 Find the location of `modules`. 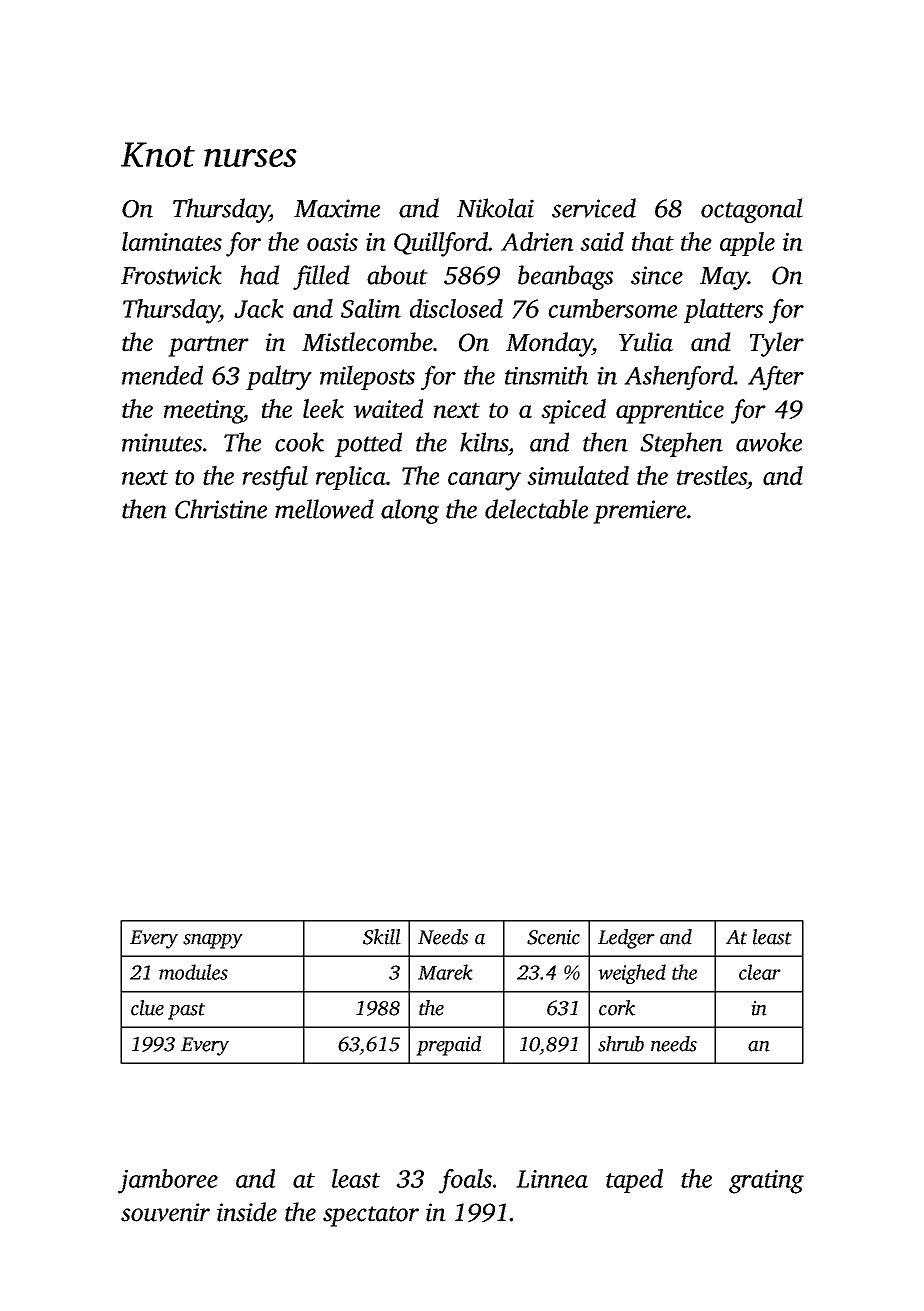

modules is located at coordinates (193, 972).
